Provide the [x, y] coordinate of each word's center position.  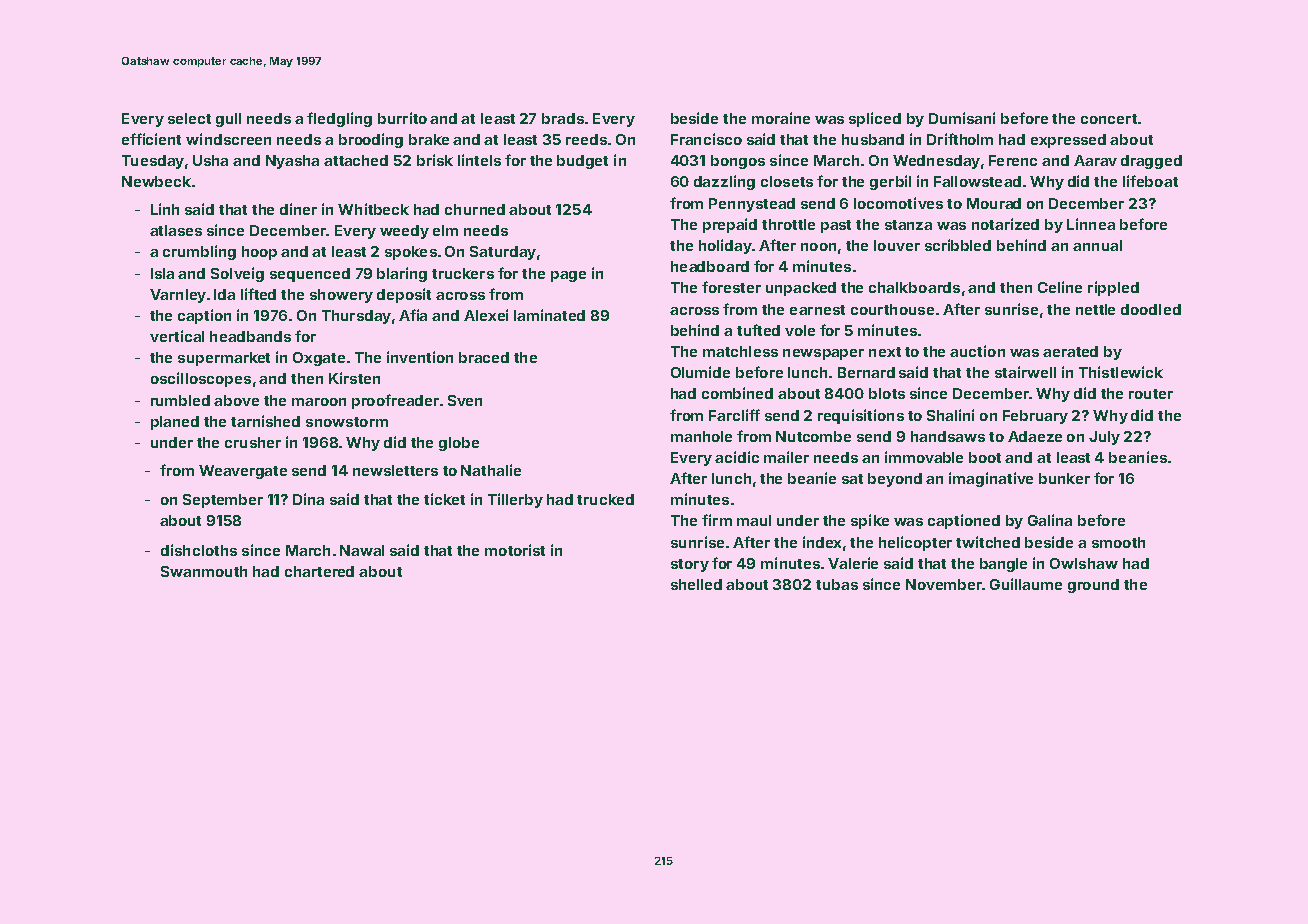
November [944, 584]
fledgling [339, 119]
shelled [696, 584]
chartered [319, 571]
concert [1109, 119]
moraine [781, 118]
